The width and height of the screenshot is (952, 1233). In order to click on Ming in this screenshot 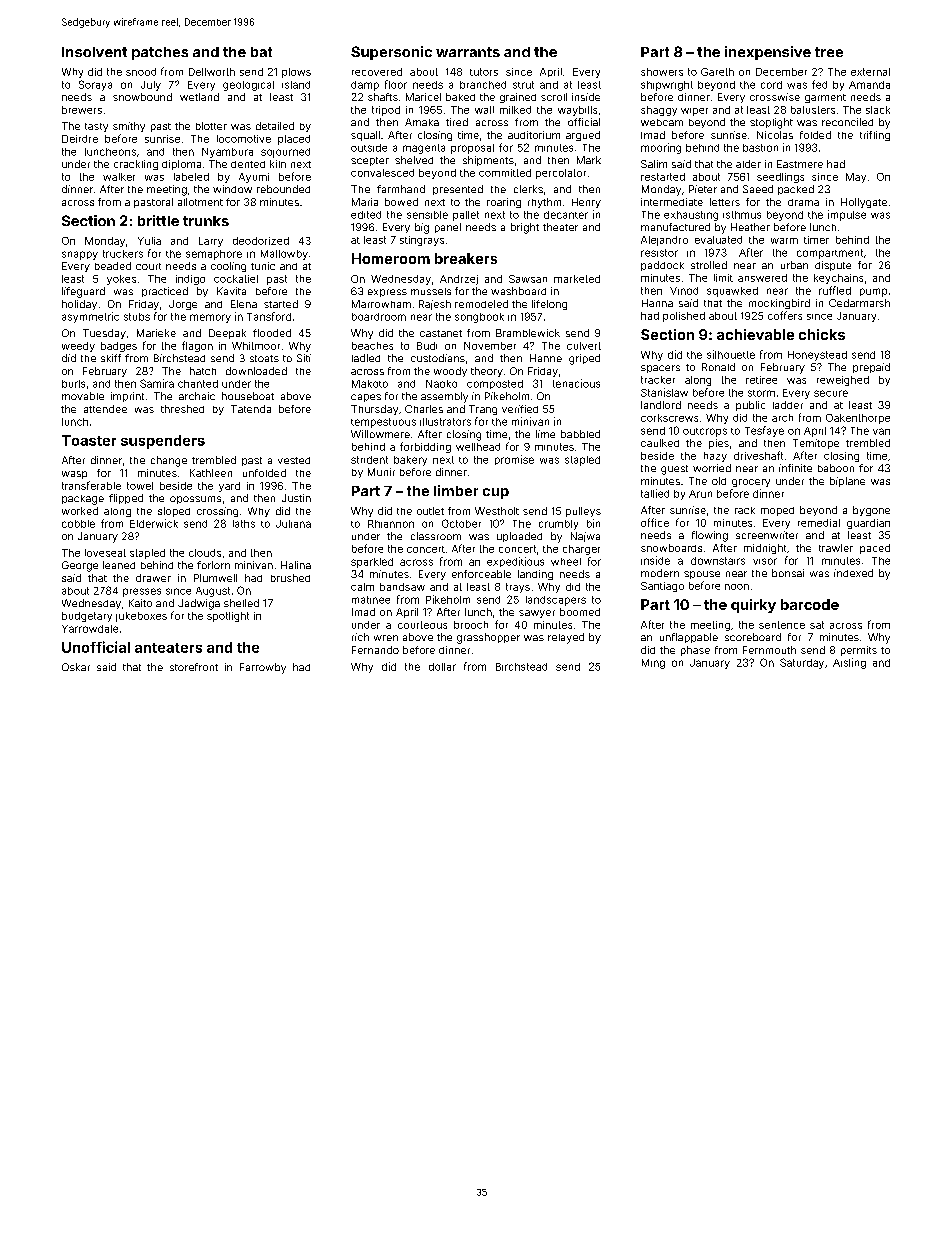, I will do `click(653, 664)`.
